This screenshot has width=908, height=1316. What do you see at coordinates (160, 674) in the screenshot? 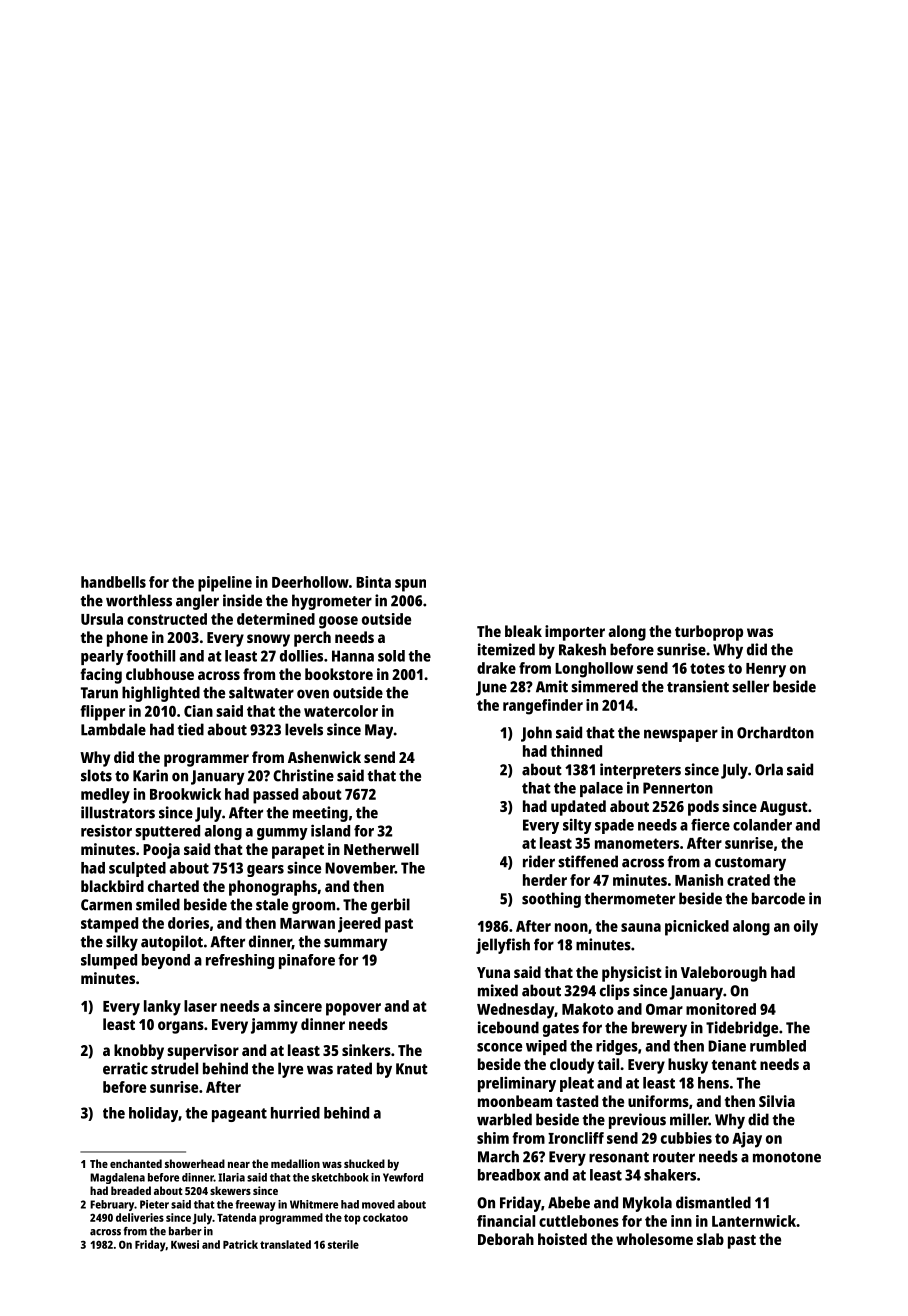
I see `clubhouse` at bounding box center [160, 674].
